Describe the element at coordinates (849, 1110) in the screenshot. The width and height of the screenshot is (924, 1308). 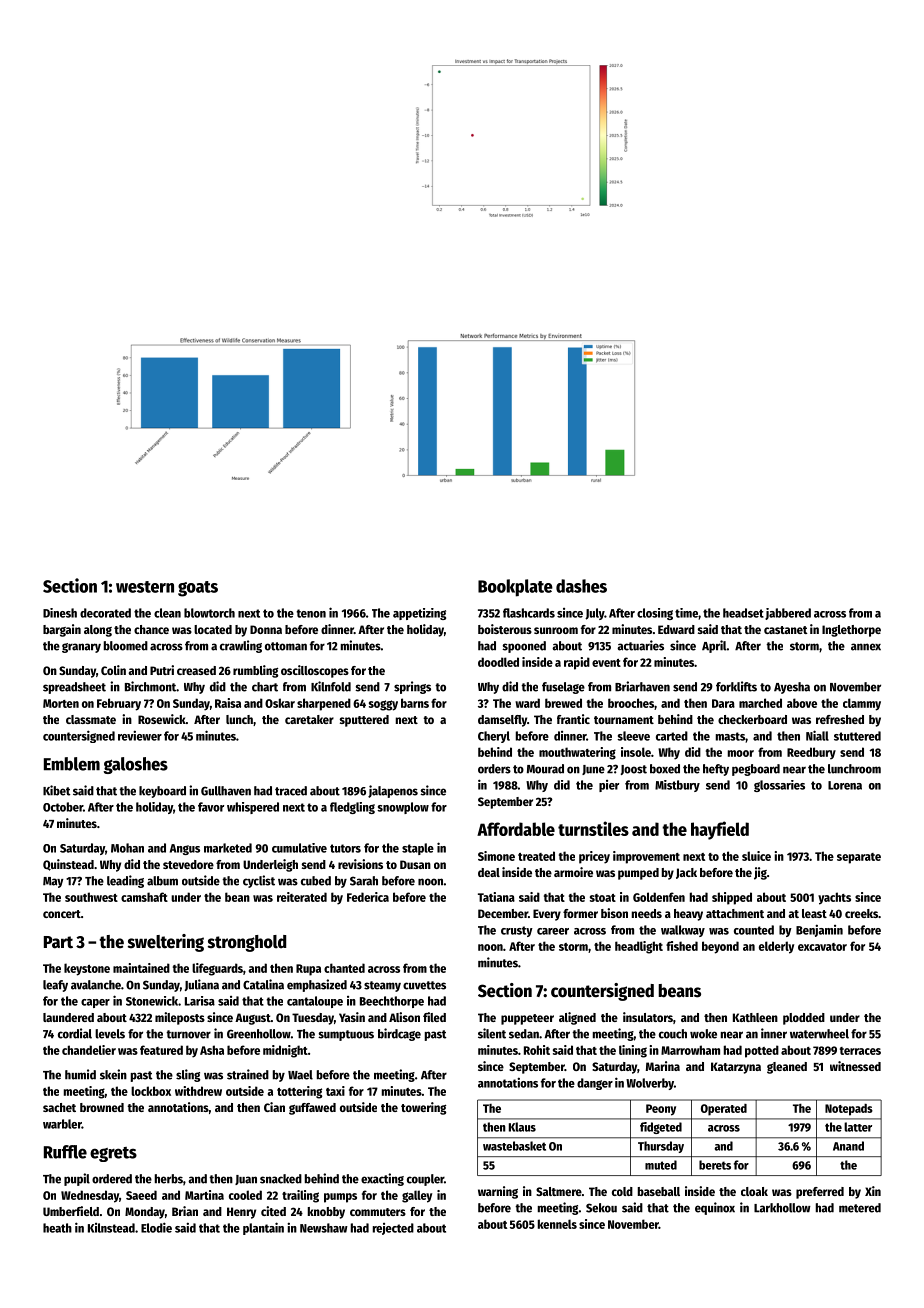
I see `Notepads` at that location.
